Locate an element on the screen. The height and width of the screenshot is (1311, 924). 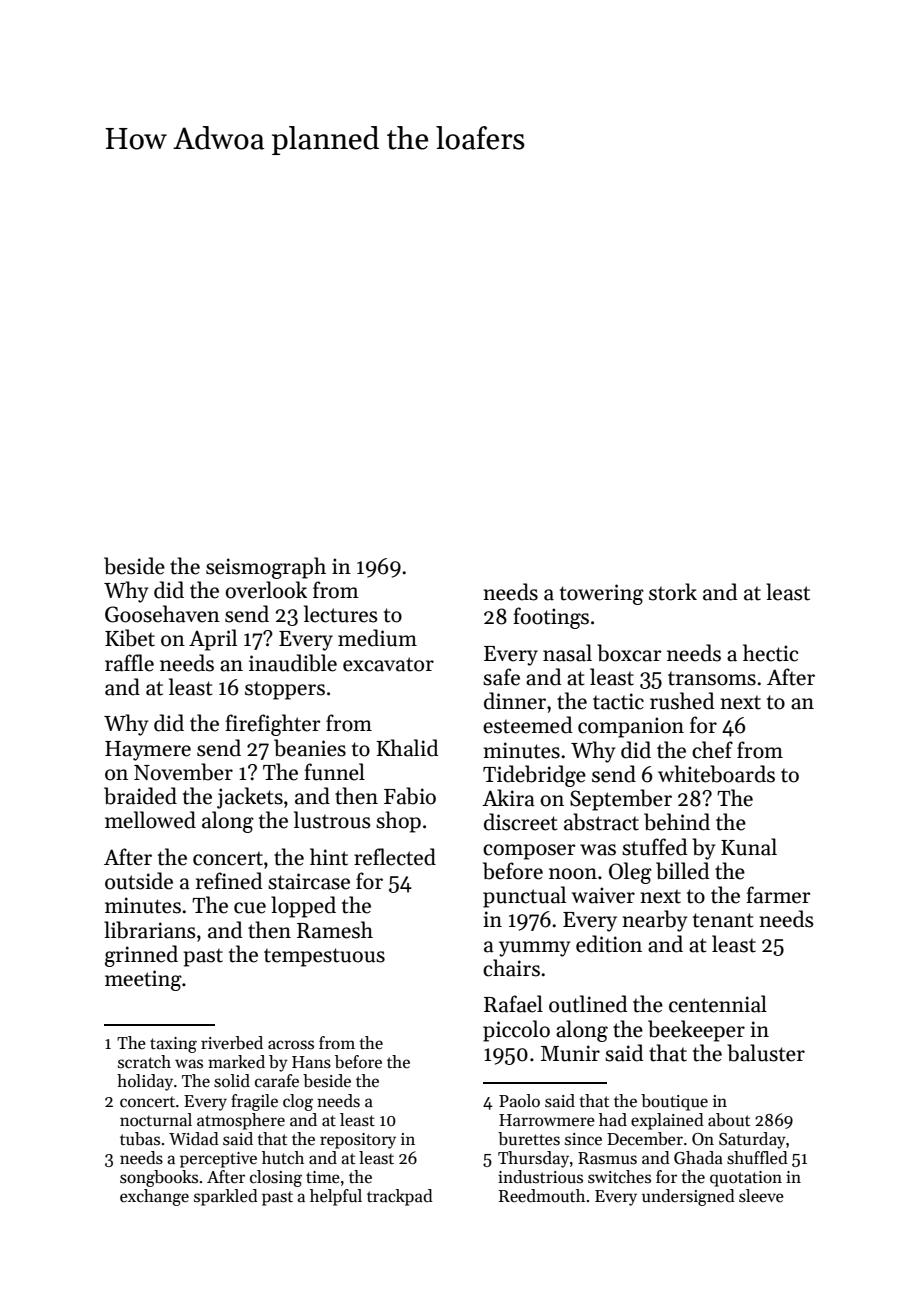
burettes is located at coordinates (529, 1139).
